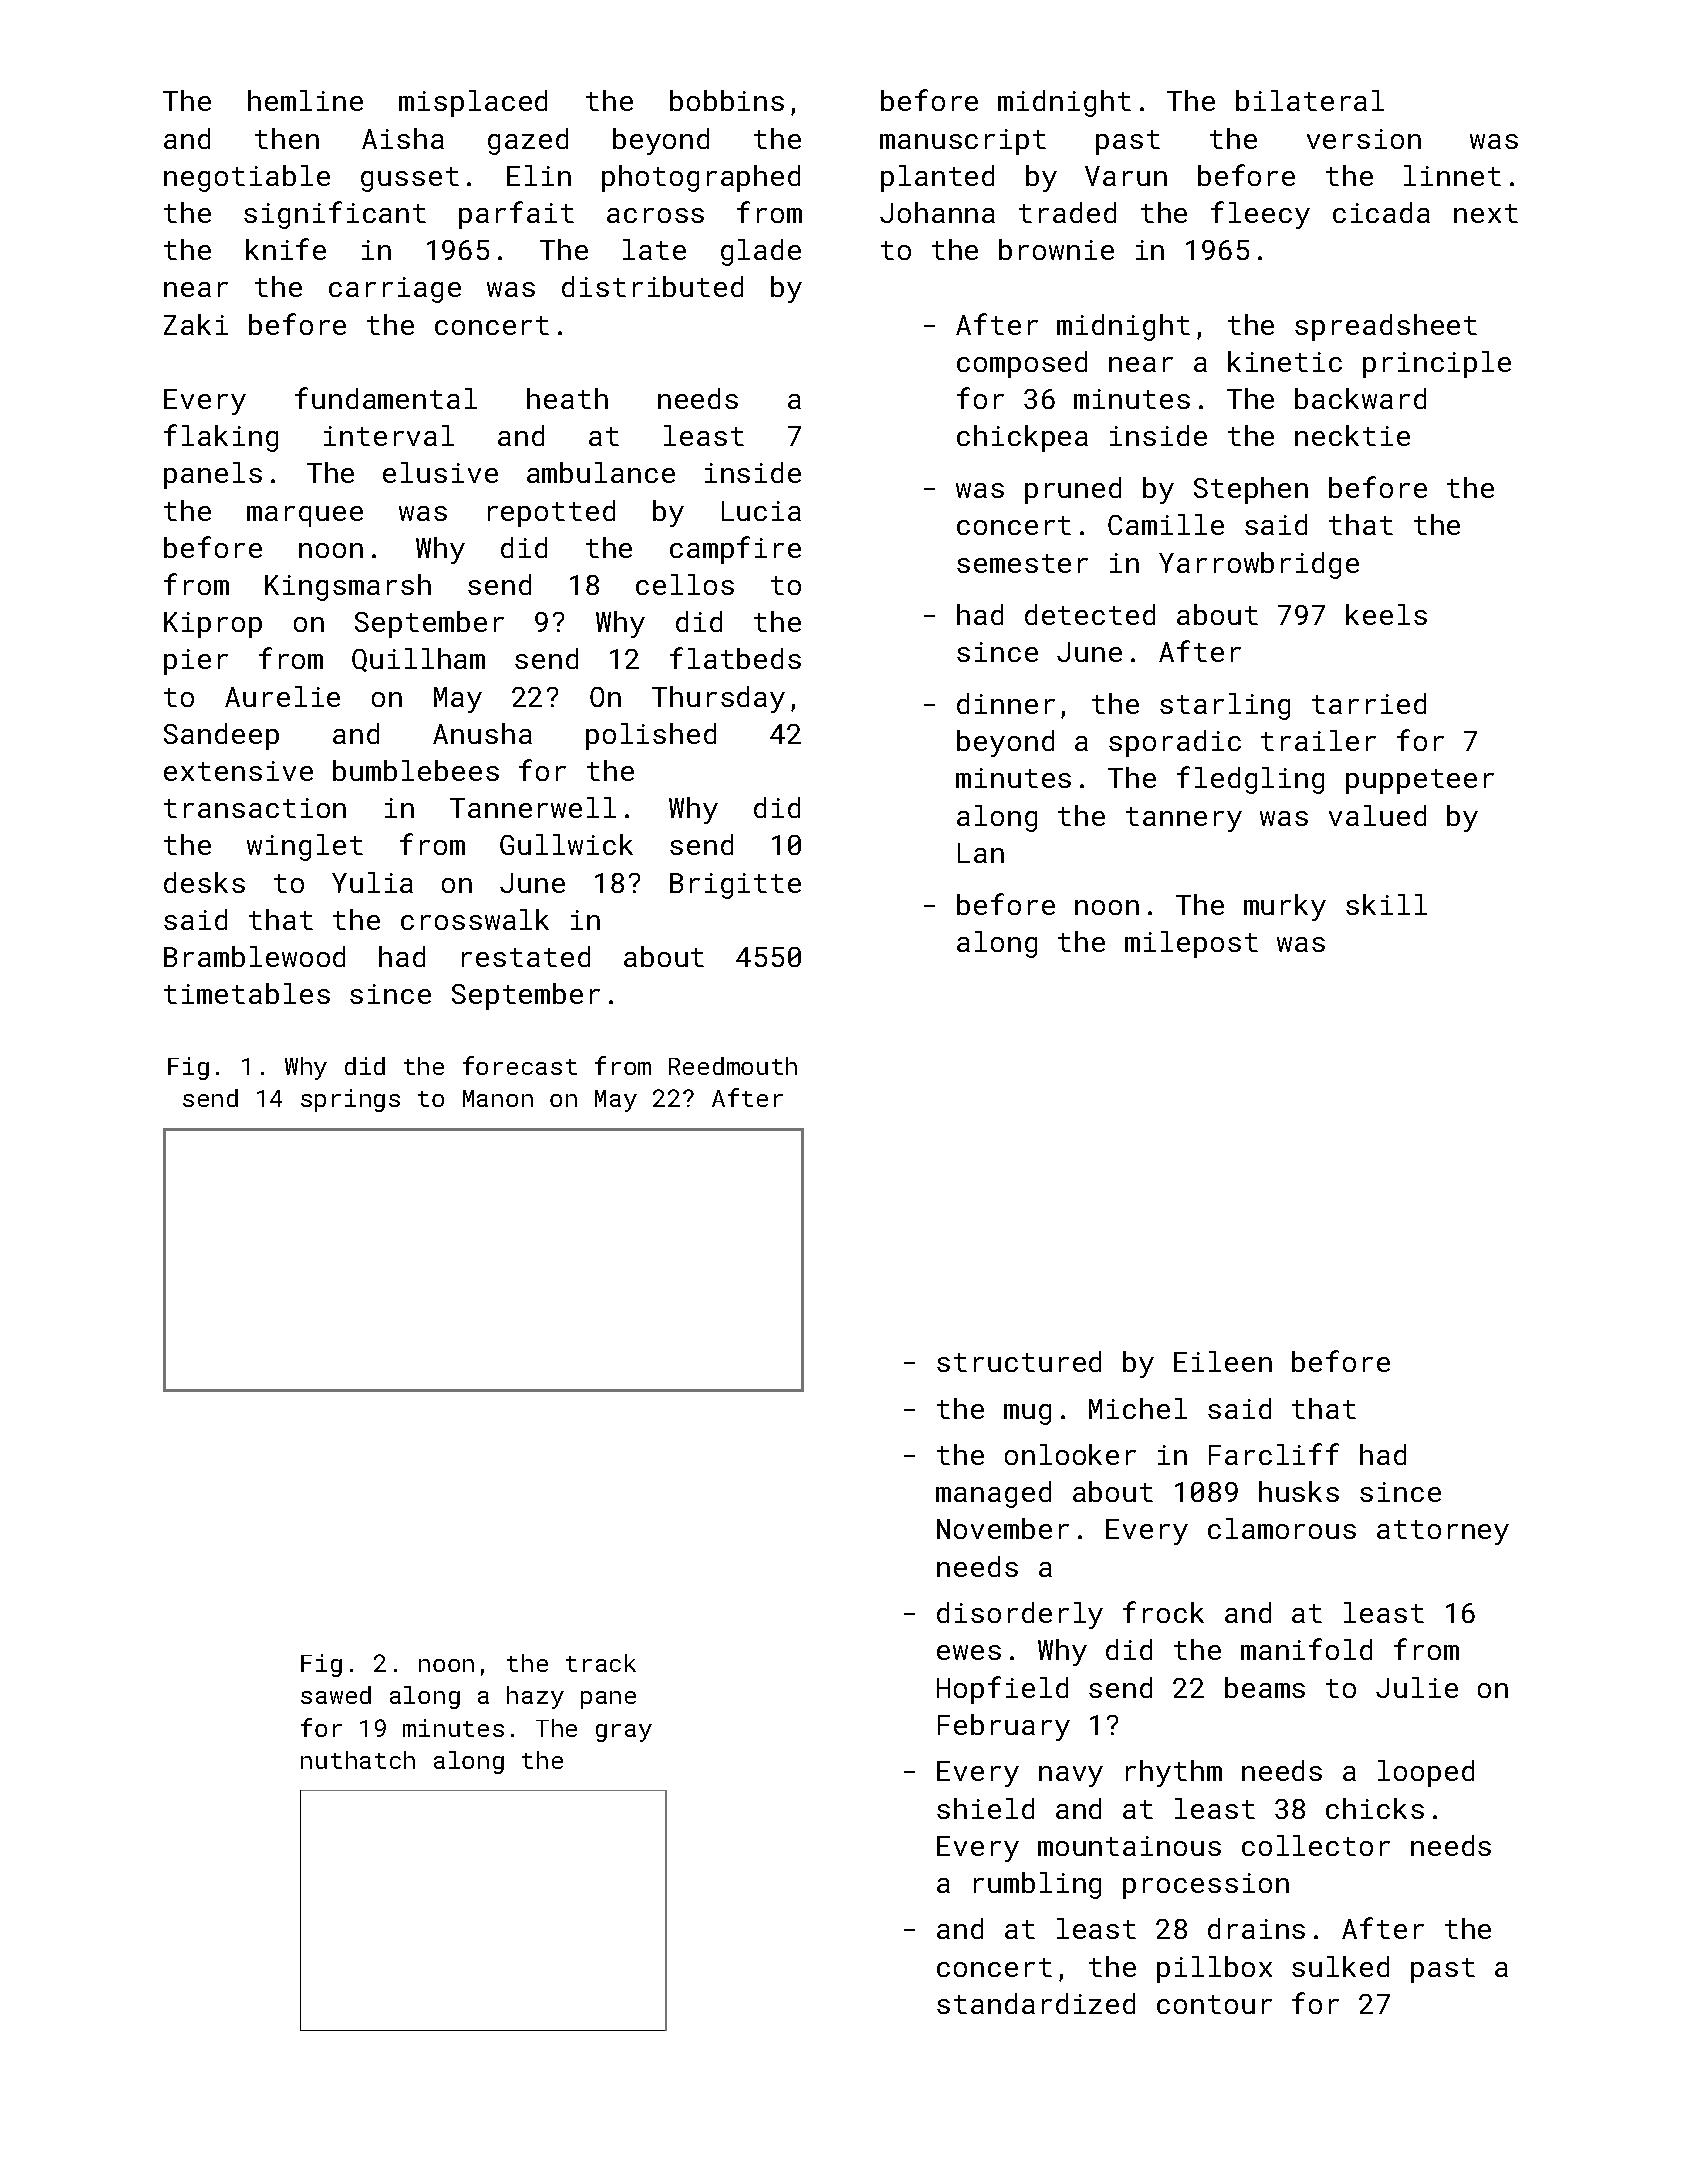 The image size is (1683, 2178). Describe the element at coordinates (336, 1695) in the image. I see `sawed` at that location.
